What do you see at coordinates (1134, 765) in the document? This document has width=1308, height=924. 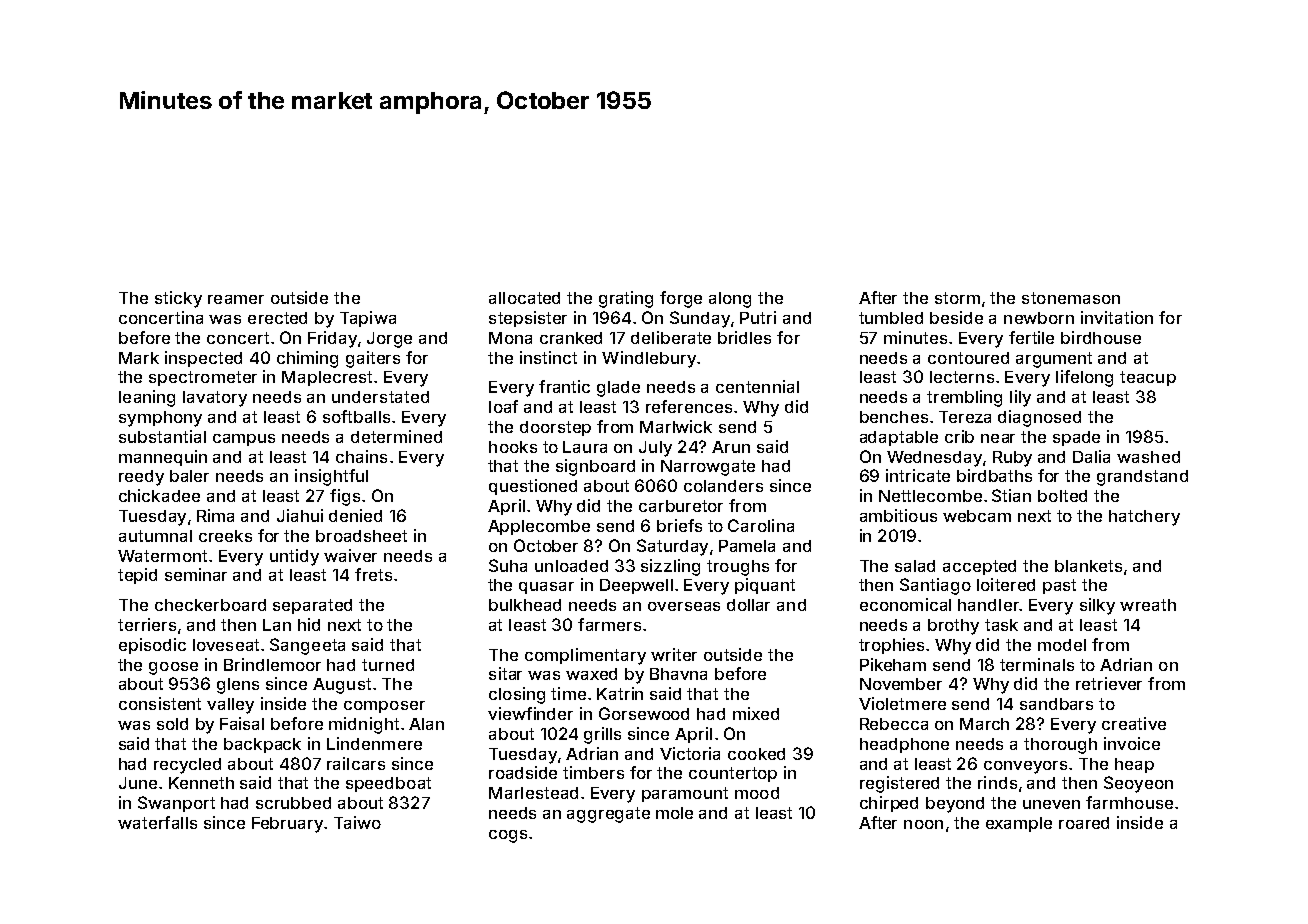 I see `heap` at bounding box center [1134, 765].
